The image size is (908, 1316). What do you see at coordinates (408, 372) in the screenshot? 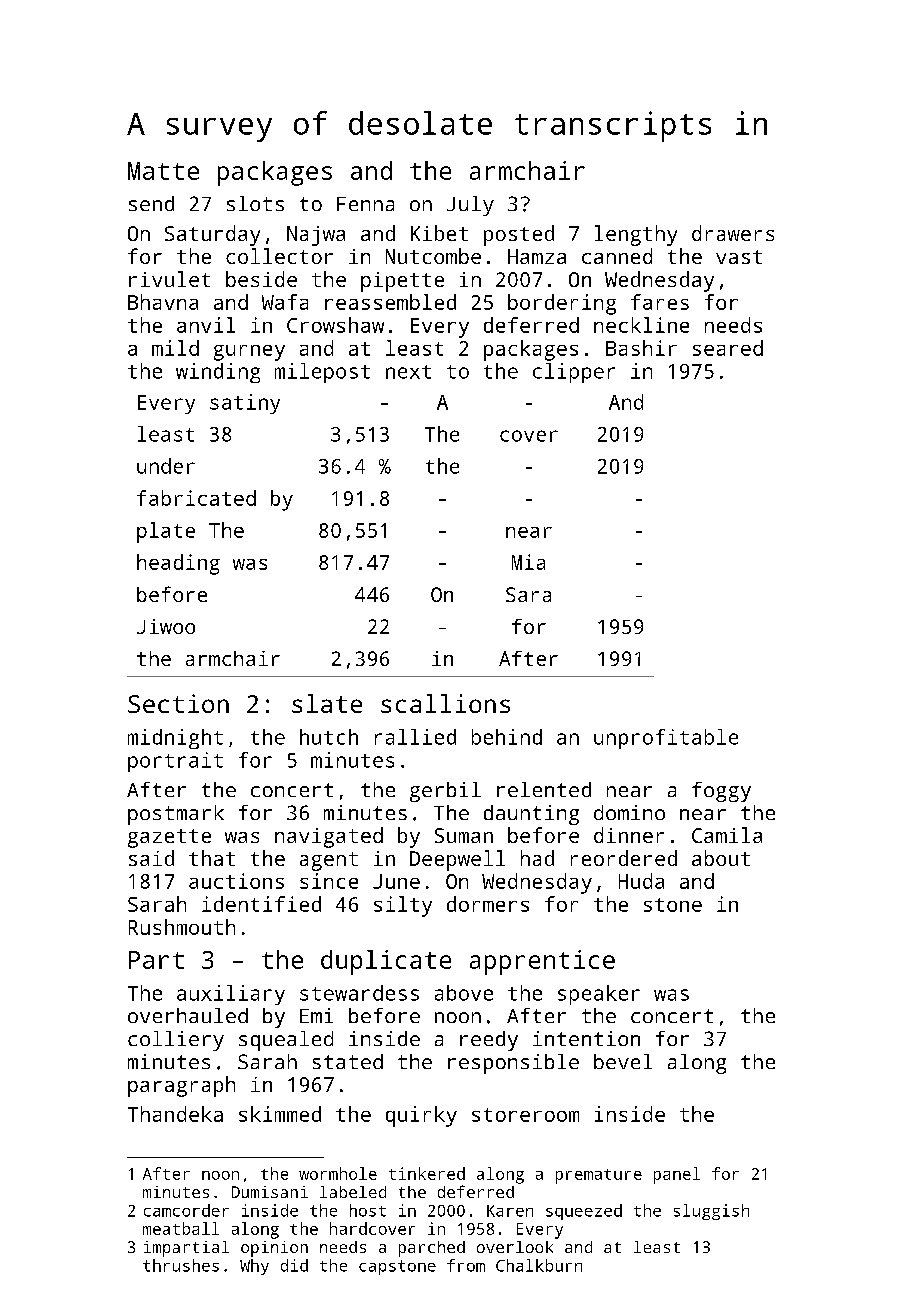
I see `next` at bounding box center [408, 372].
